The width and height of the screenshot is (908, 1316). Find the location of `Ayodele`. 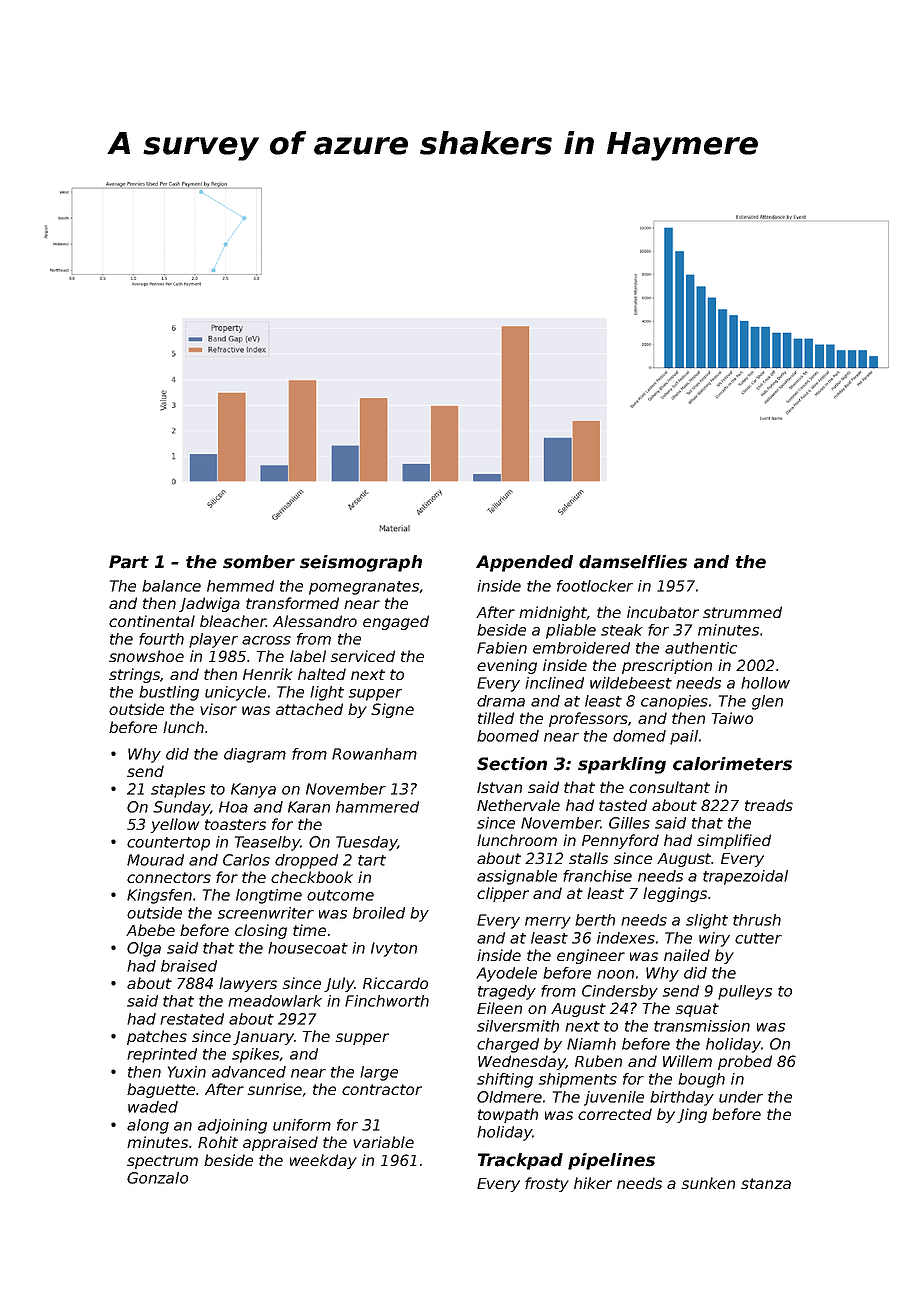

Ayodele is located at coordinates (506, 974).
